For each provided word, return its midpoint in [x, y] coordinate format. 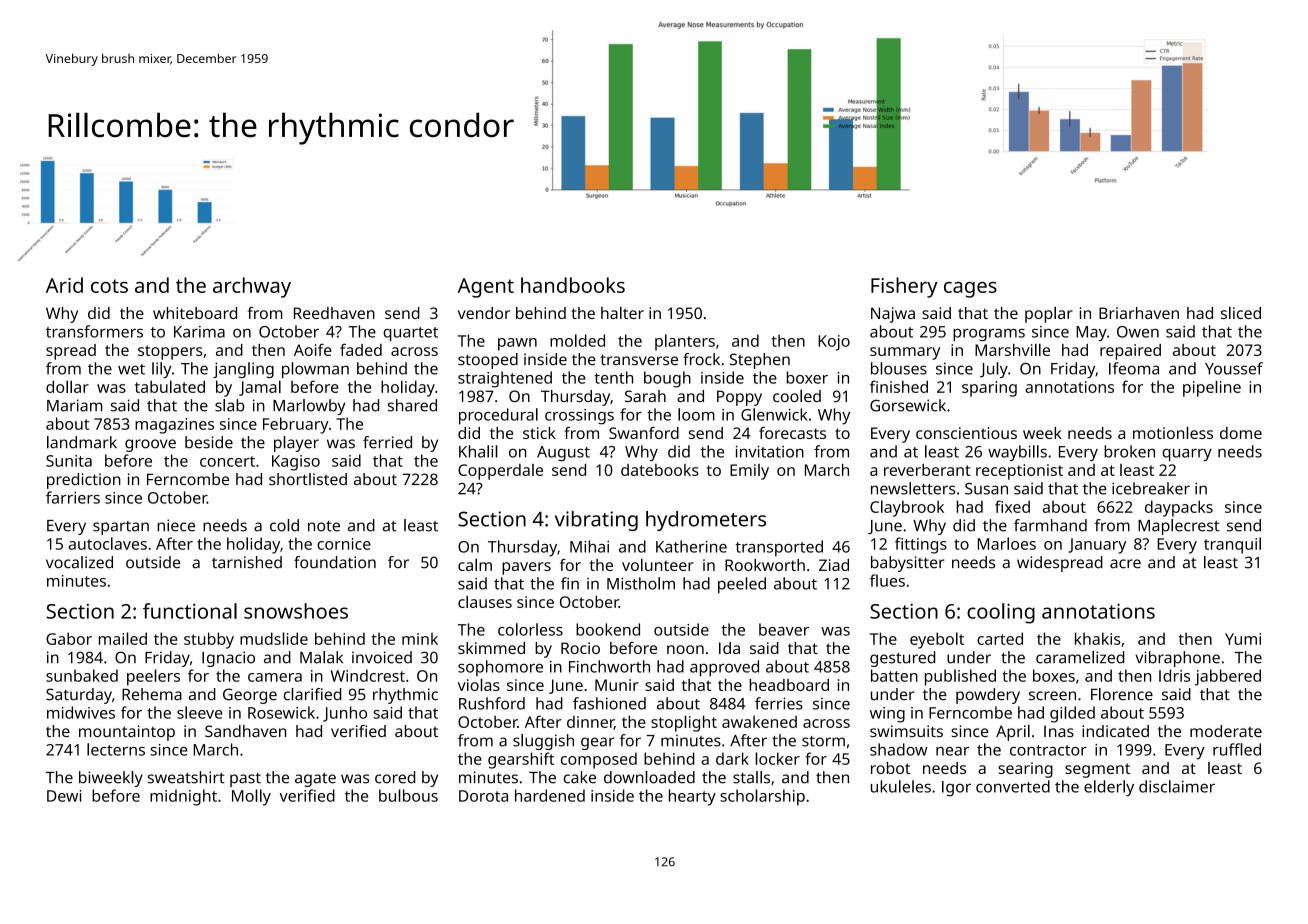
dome [1241, 433]
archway [252, 287]
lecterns [116, 749]
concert [227, 461]
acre [1125, 564]
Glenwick [774, 414]
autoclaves [108, 543]
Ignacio [228, 659]
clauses [485, 601]
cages [970, 290]
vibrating [596, 521]
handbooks [573, 285]
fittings [921, 545]
